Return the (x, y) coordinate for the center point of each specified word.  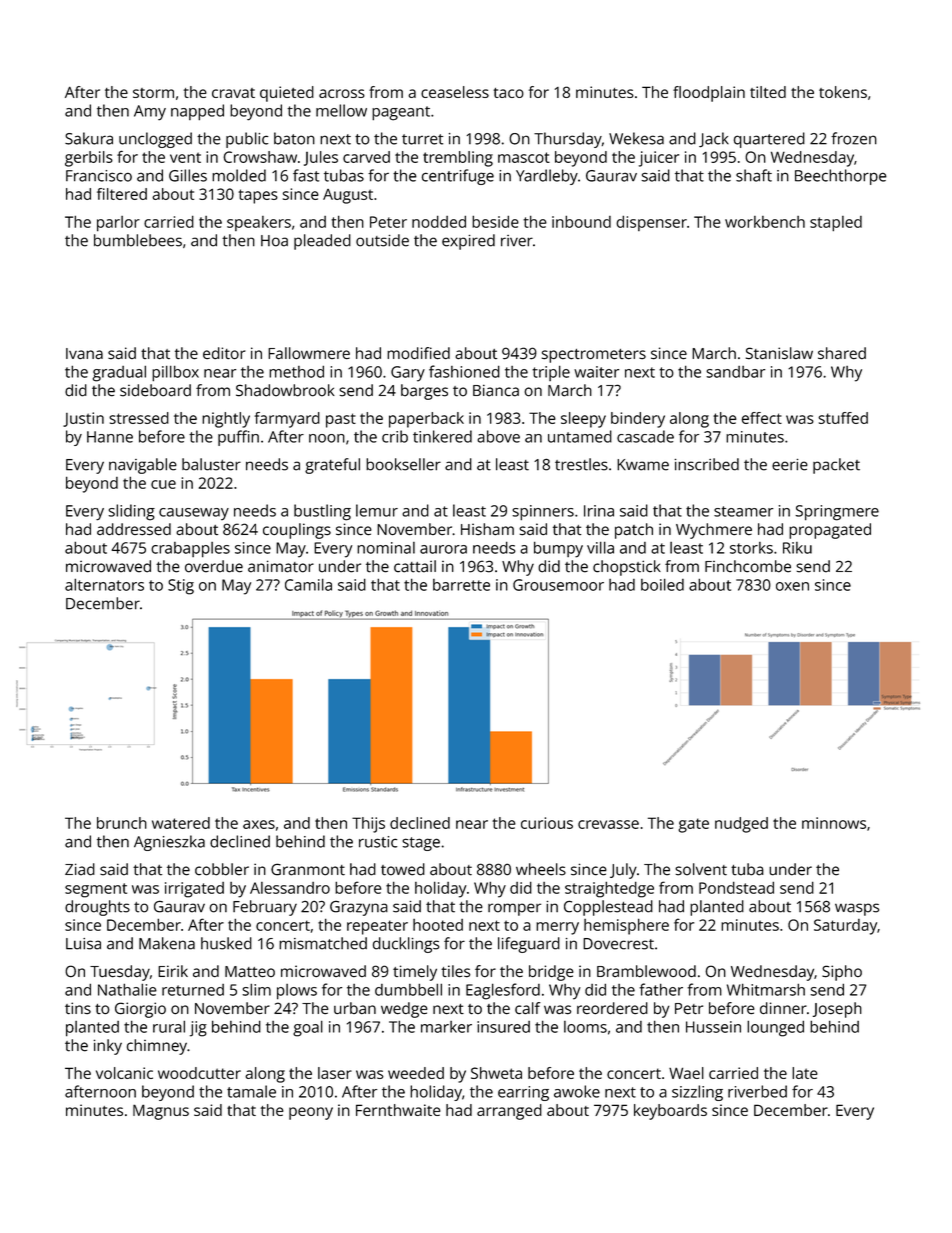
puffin (238, 438)
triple (551, 373)
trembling (458, 159)
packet (836, 466)
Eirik (173, 971)
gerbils (89, 159)
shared (842, 353)
